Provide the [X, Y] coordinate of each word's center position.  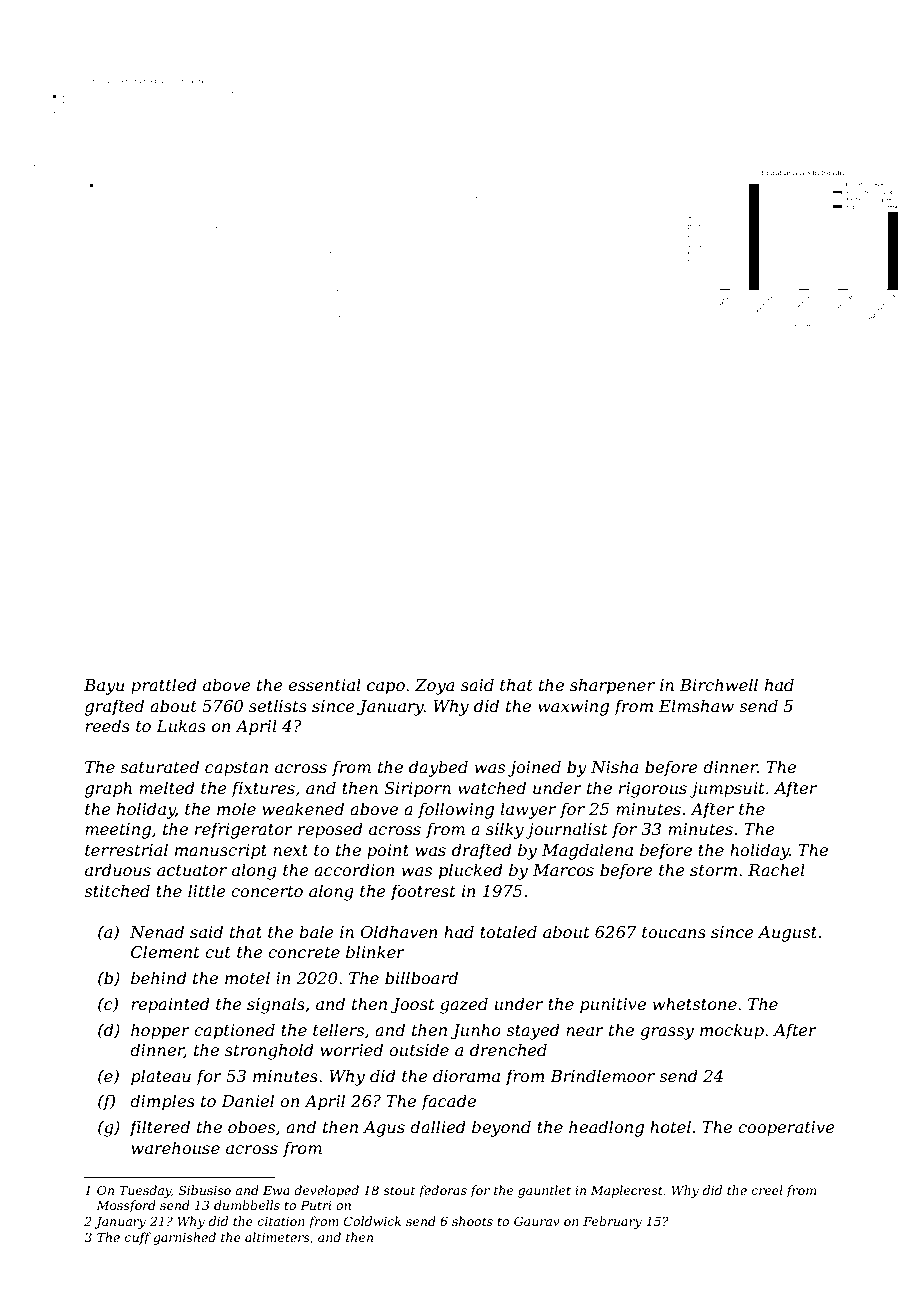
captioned [234, 1031]
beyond [501, 1128]
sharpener [612, 686]
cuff [138, 1238]
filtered [159, 1128]
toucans [674, 932]
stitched [117, 890]
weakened [303, 808]
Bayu [104, 687]
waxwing [573, 708]
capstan [236, 769]
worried [351, 1049]
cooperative [786, 1129]
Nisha [614, 766]
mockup [732, 1031]
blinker [375, 951]
